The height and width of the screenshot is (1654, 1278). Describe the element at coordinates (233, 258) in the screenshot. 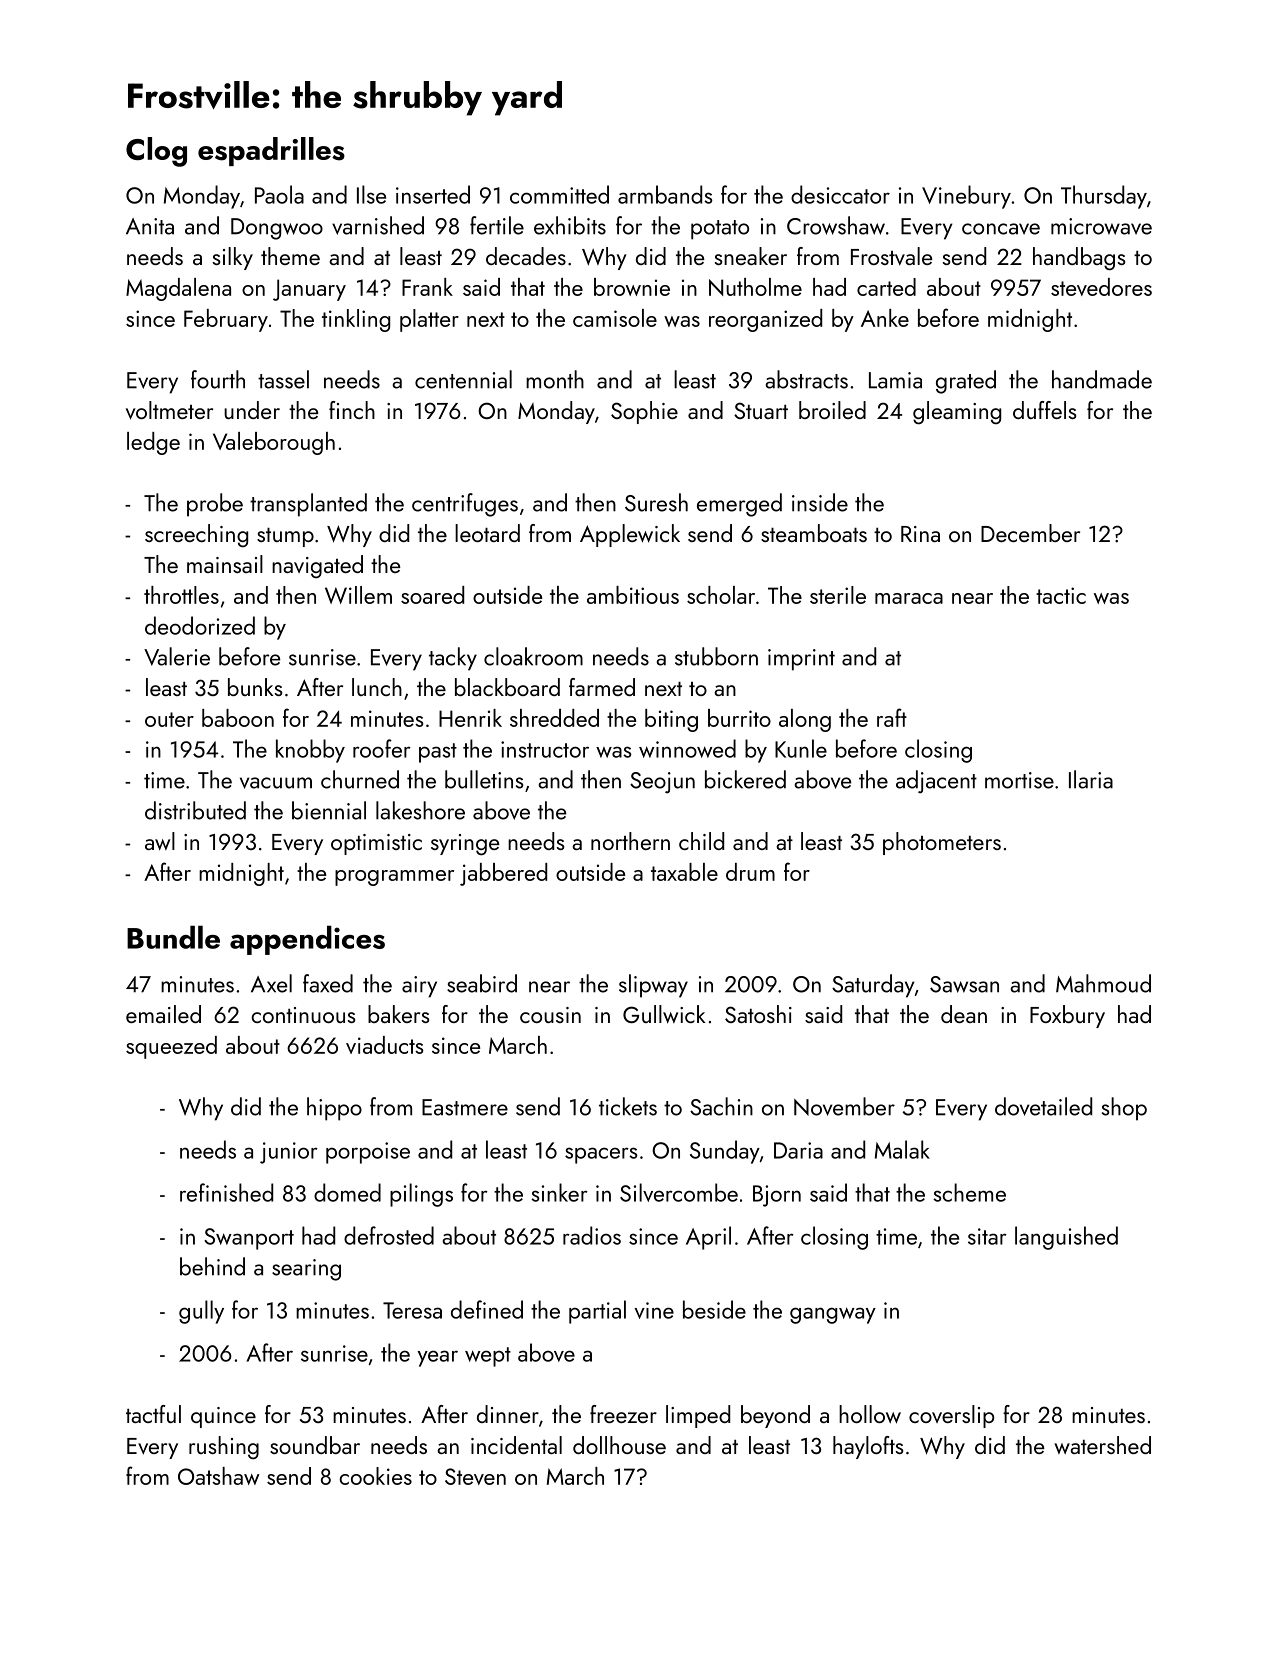

I see `silky` at that location.
